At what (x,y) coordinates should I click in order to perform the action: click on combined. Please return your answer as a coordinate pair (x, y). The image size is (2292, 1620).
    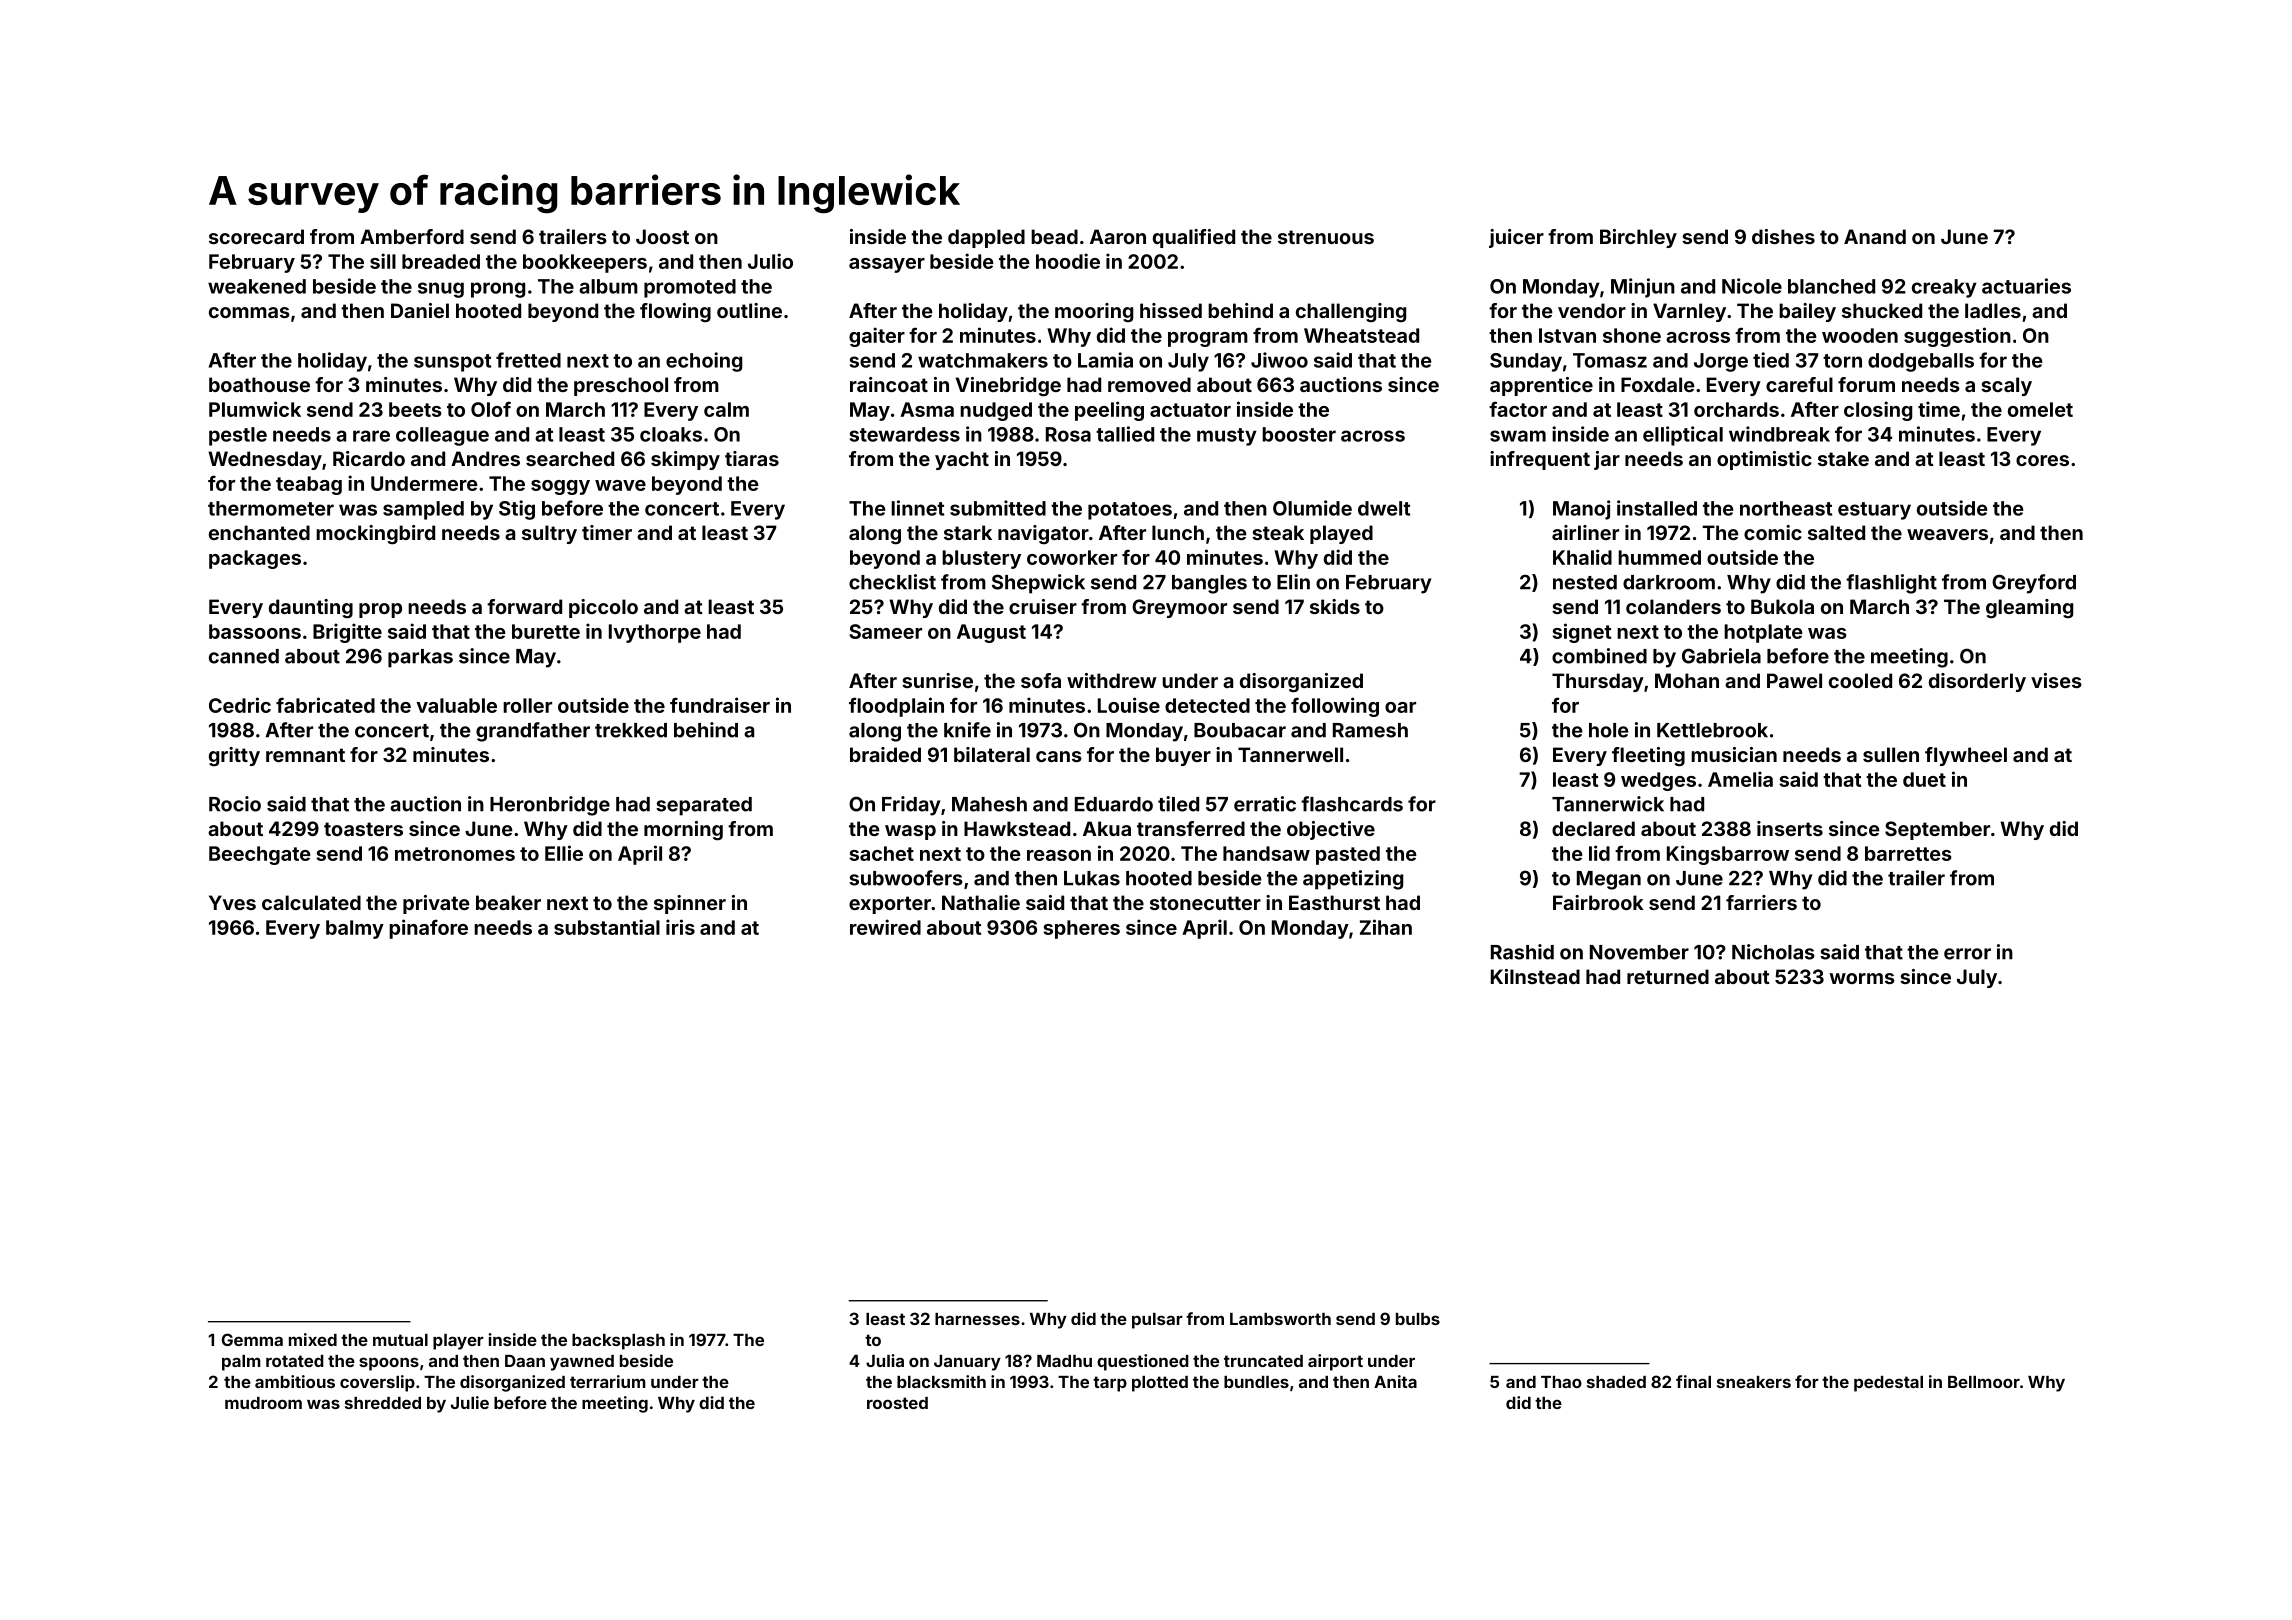
    Looking at the image, I should click on (1599, 656).
